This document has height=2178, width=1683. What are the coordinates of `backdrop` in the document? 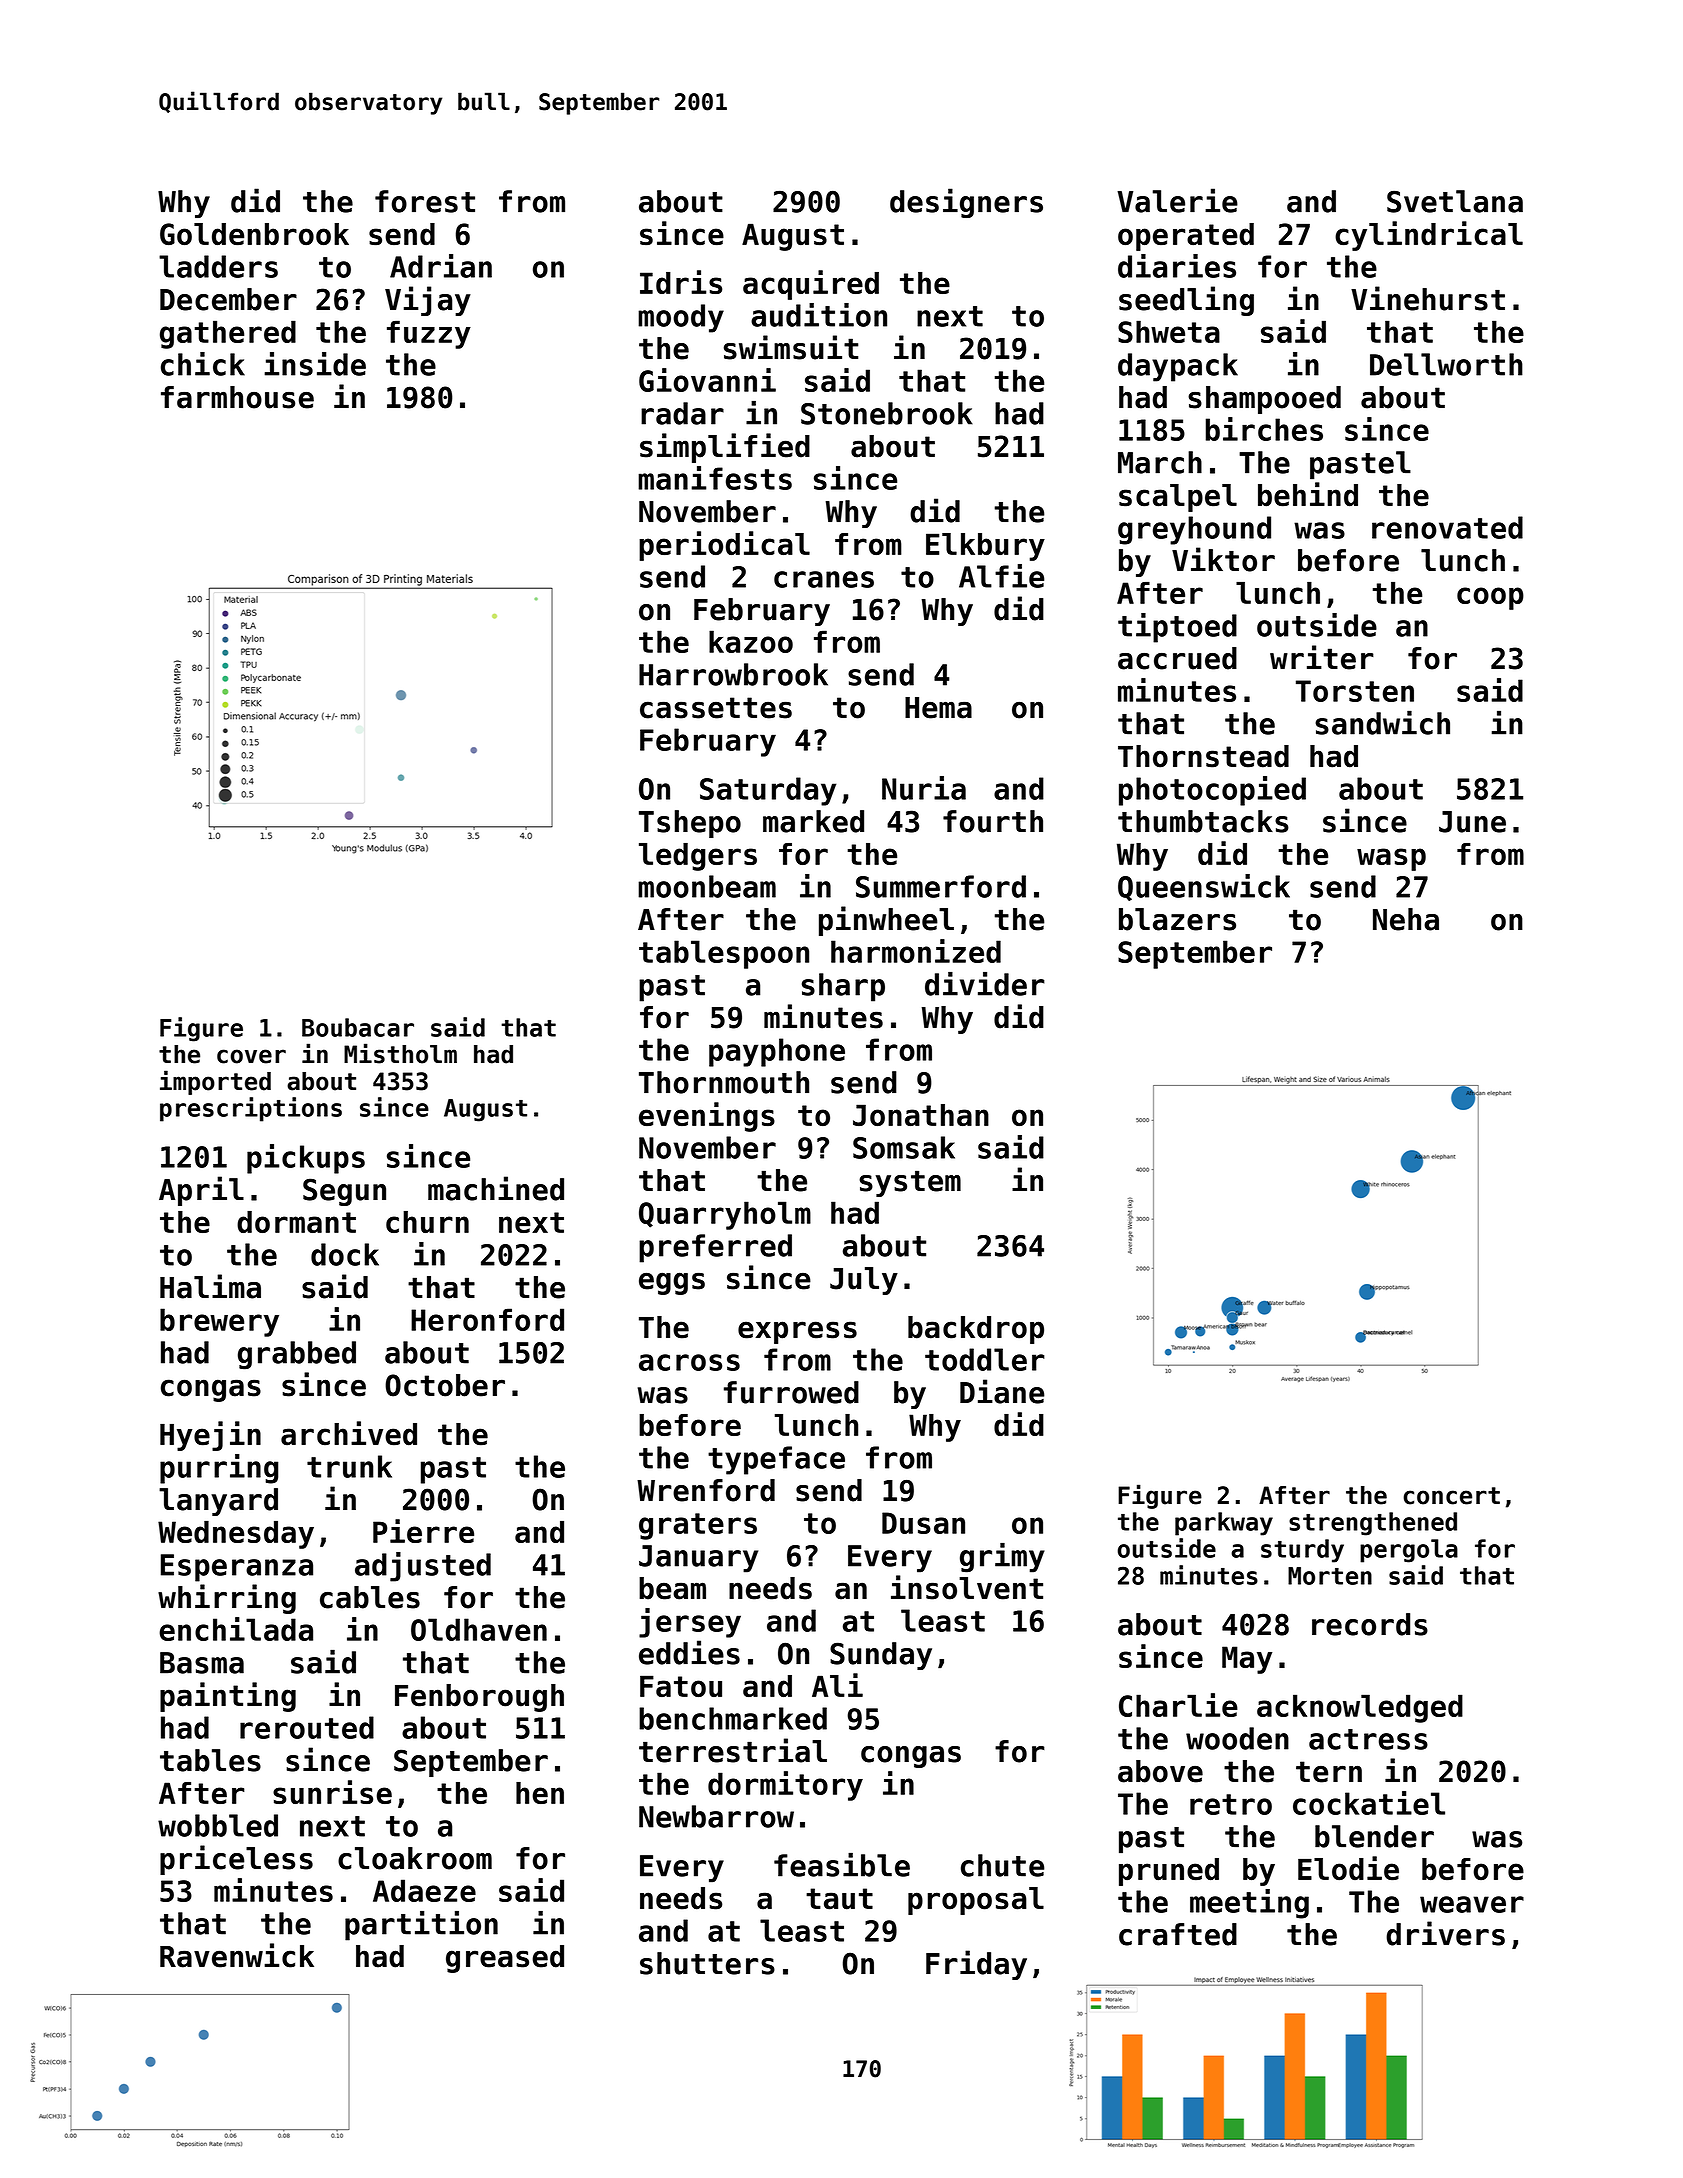 It's located at (976, 1330).
